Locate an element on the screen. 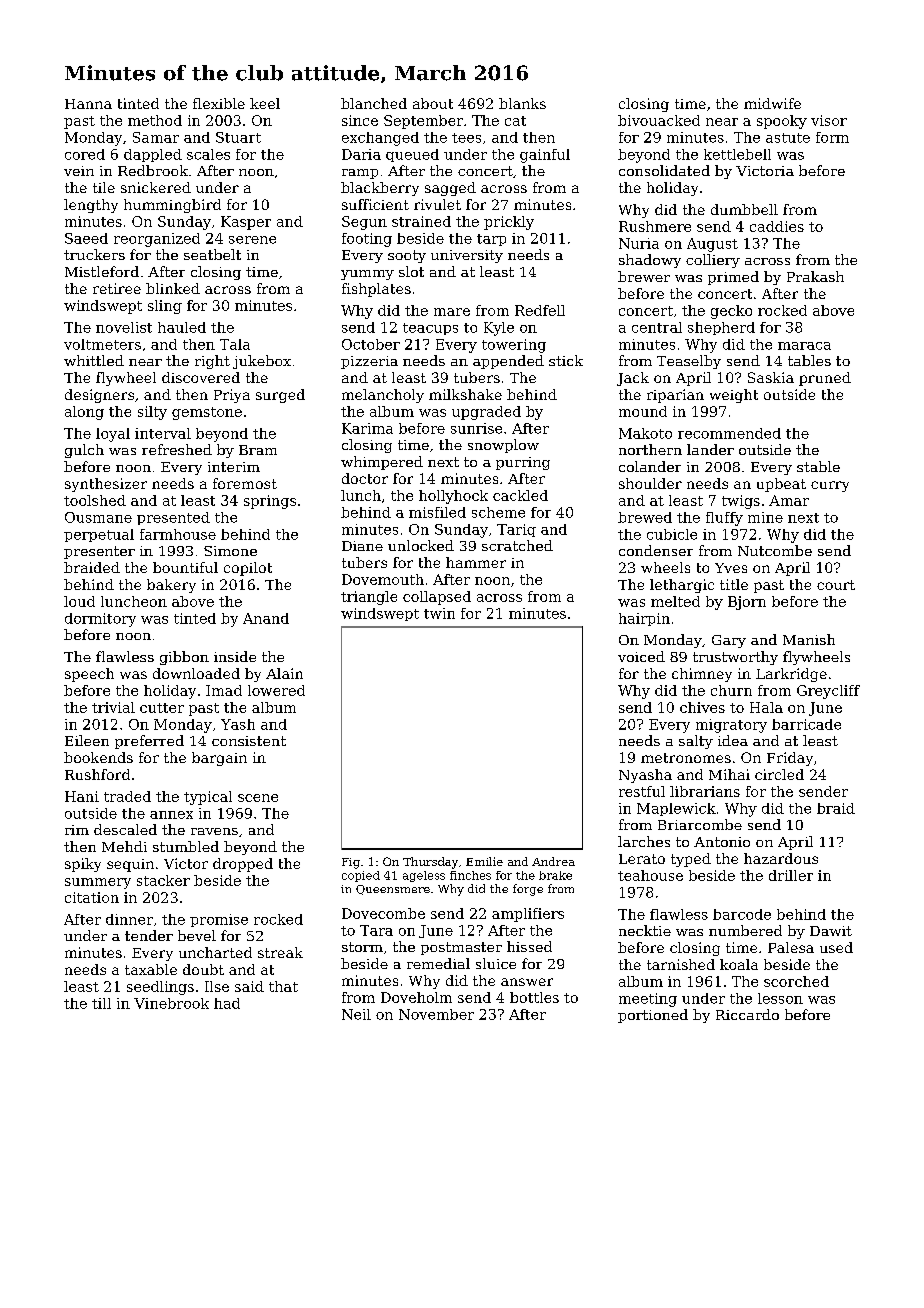 Image resolution: width=924 pixels, height=1308 pixels. August is located at coordinates (712, 245).
